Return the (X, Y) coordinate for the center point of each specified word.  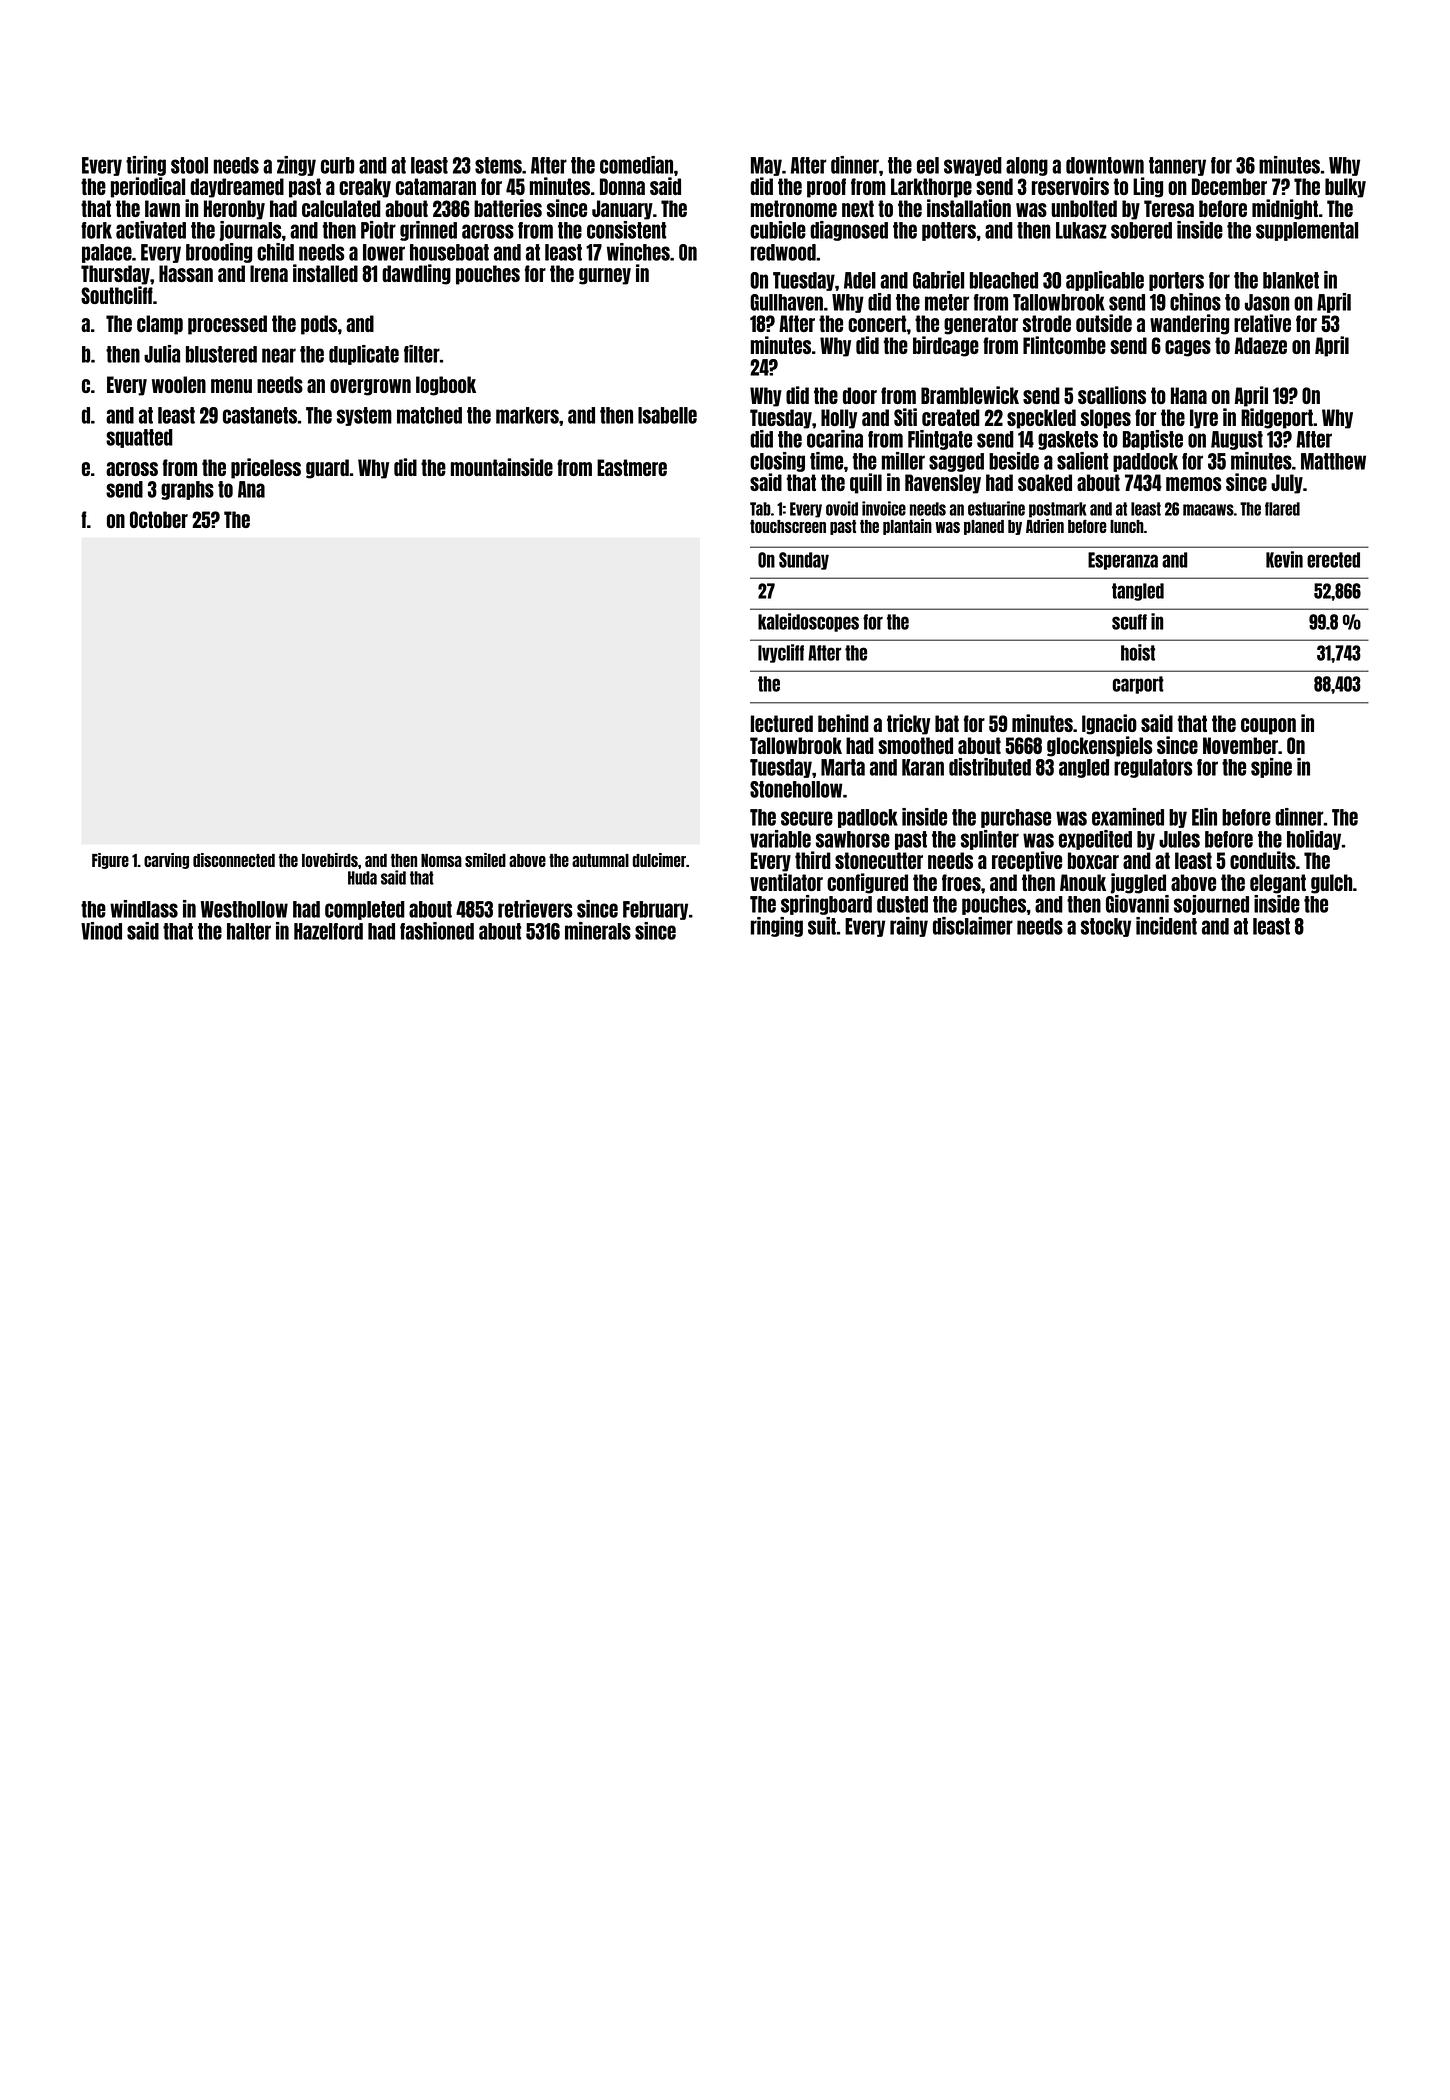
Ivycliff (781, 653)
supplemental (1307, 231)
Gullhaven (786, 302)
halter (249, 931)
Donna (622, 186)
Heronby (234, 210)
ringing (777, 927)
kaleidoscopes (808, 622)
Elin (1204, 817)
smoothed (915, 745)
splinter (990, 840)
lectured (782, 723)
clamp (160, 325)
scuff (1129, 622)
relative (1262, 323)
